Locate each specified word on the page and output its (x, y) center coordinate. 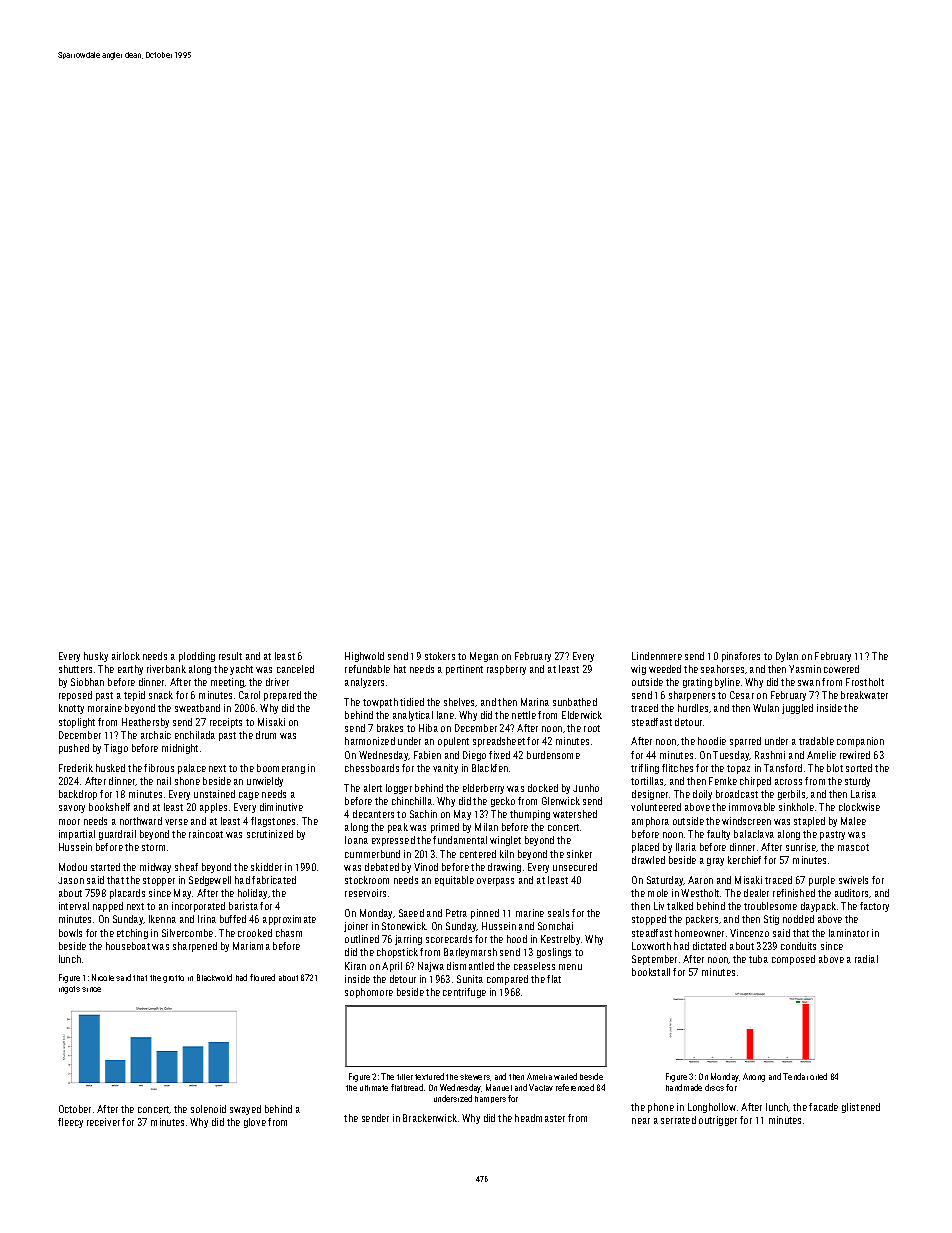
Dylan (787, 657)
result (230, 656)
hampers (490, 1099)
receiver (103, 1122)
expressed (393, 841)
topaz (738, 769)
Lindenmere (657, 656)
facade (823, 1107)
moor (69, 822)
